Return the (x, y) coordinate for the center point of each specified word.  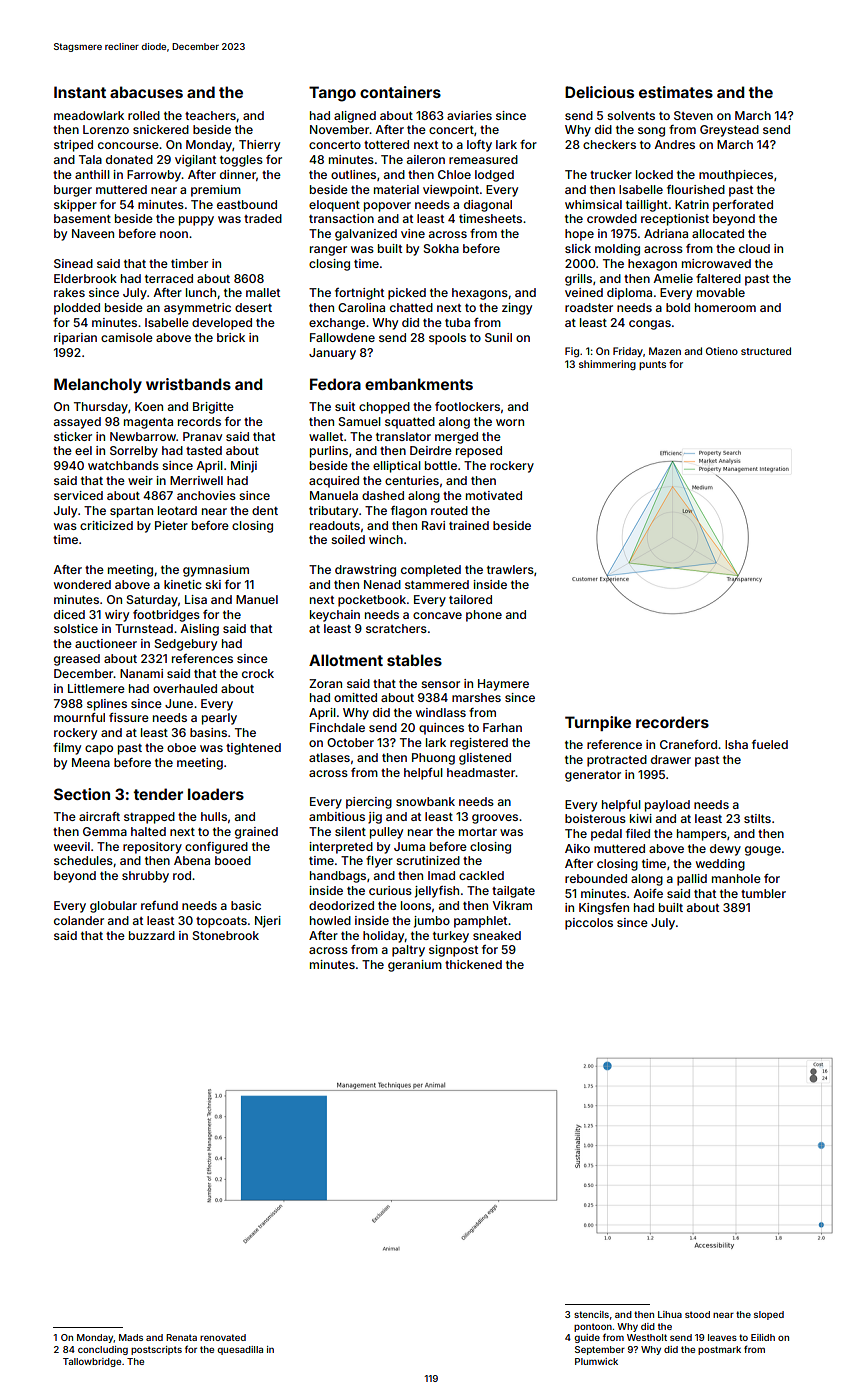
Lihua (670, 1314)
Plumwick (596, 1361)
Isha (736, 744)
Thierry (259, 146)
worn (510, 422)
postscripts (156, 1350)
